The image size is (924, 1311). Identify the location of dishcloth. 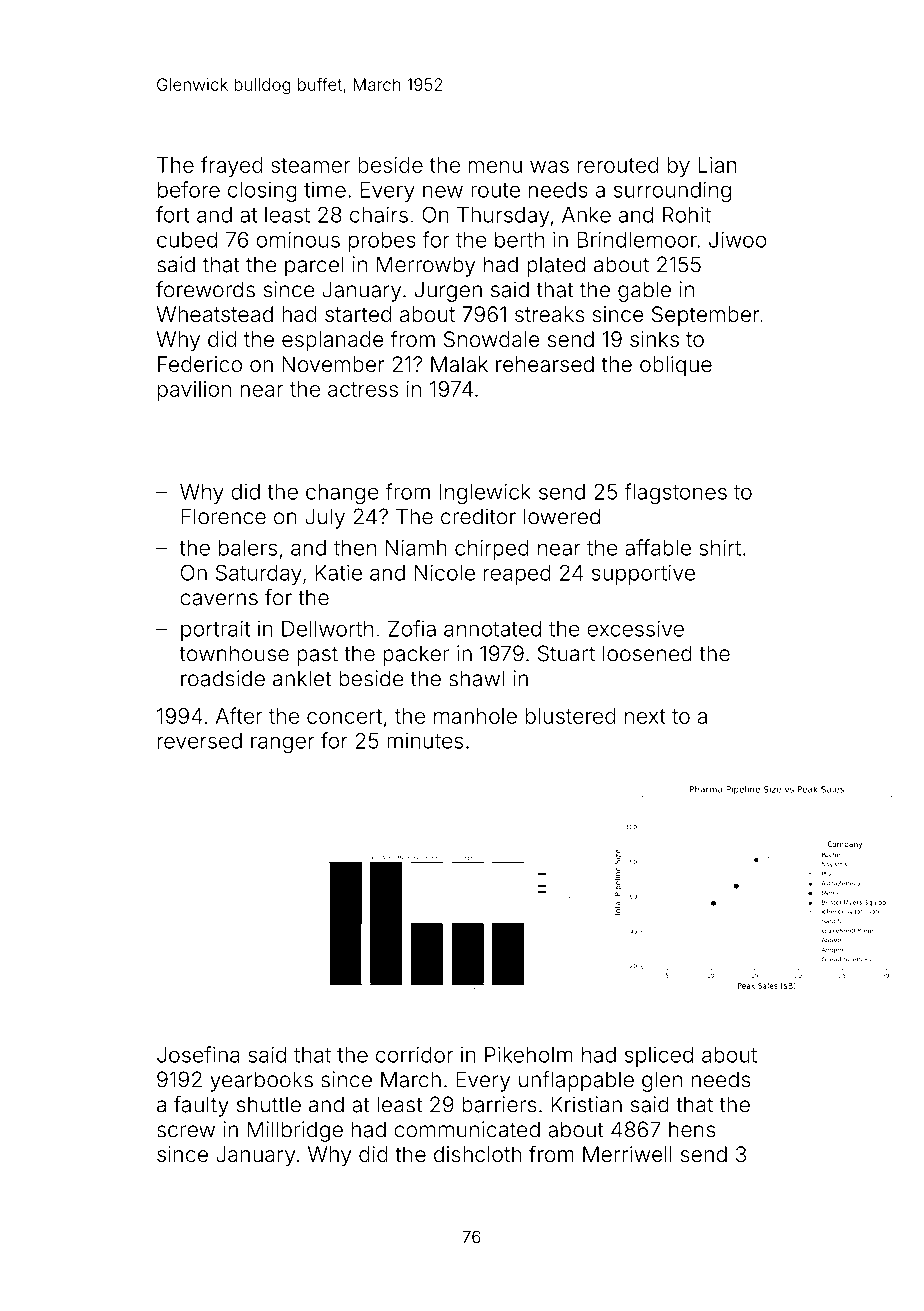
(478, 1154).
